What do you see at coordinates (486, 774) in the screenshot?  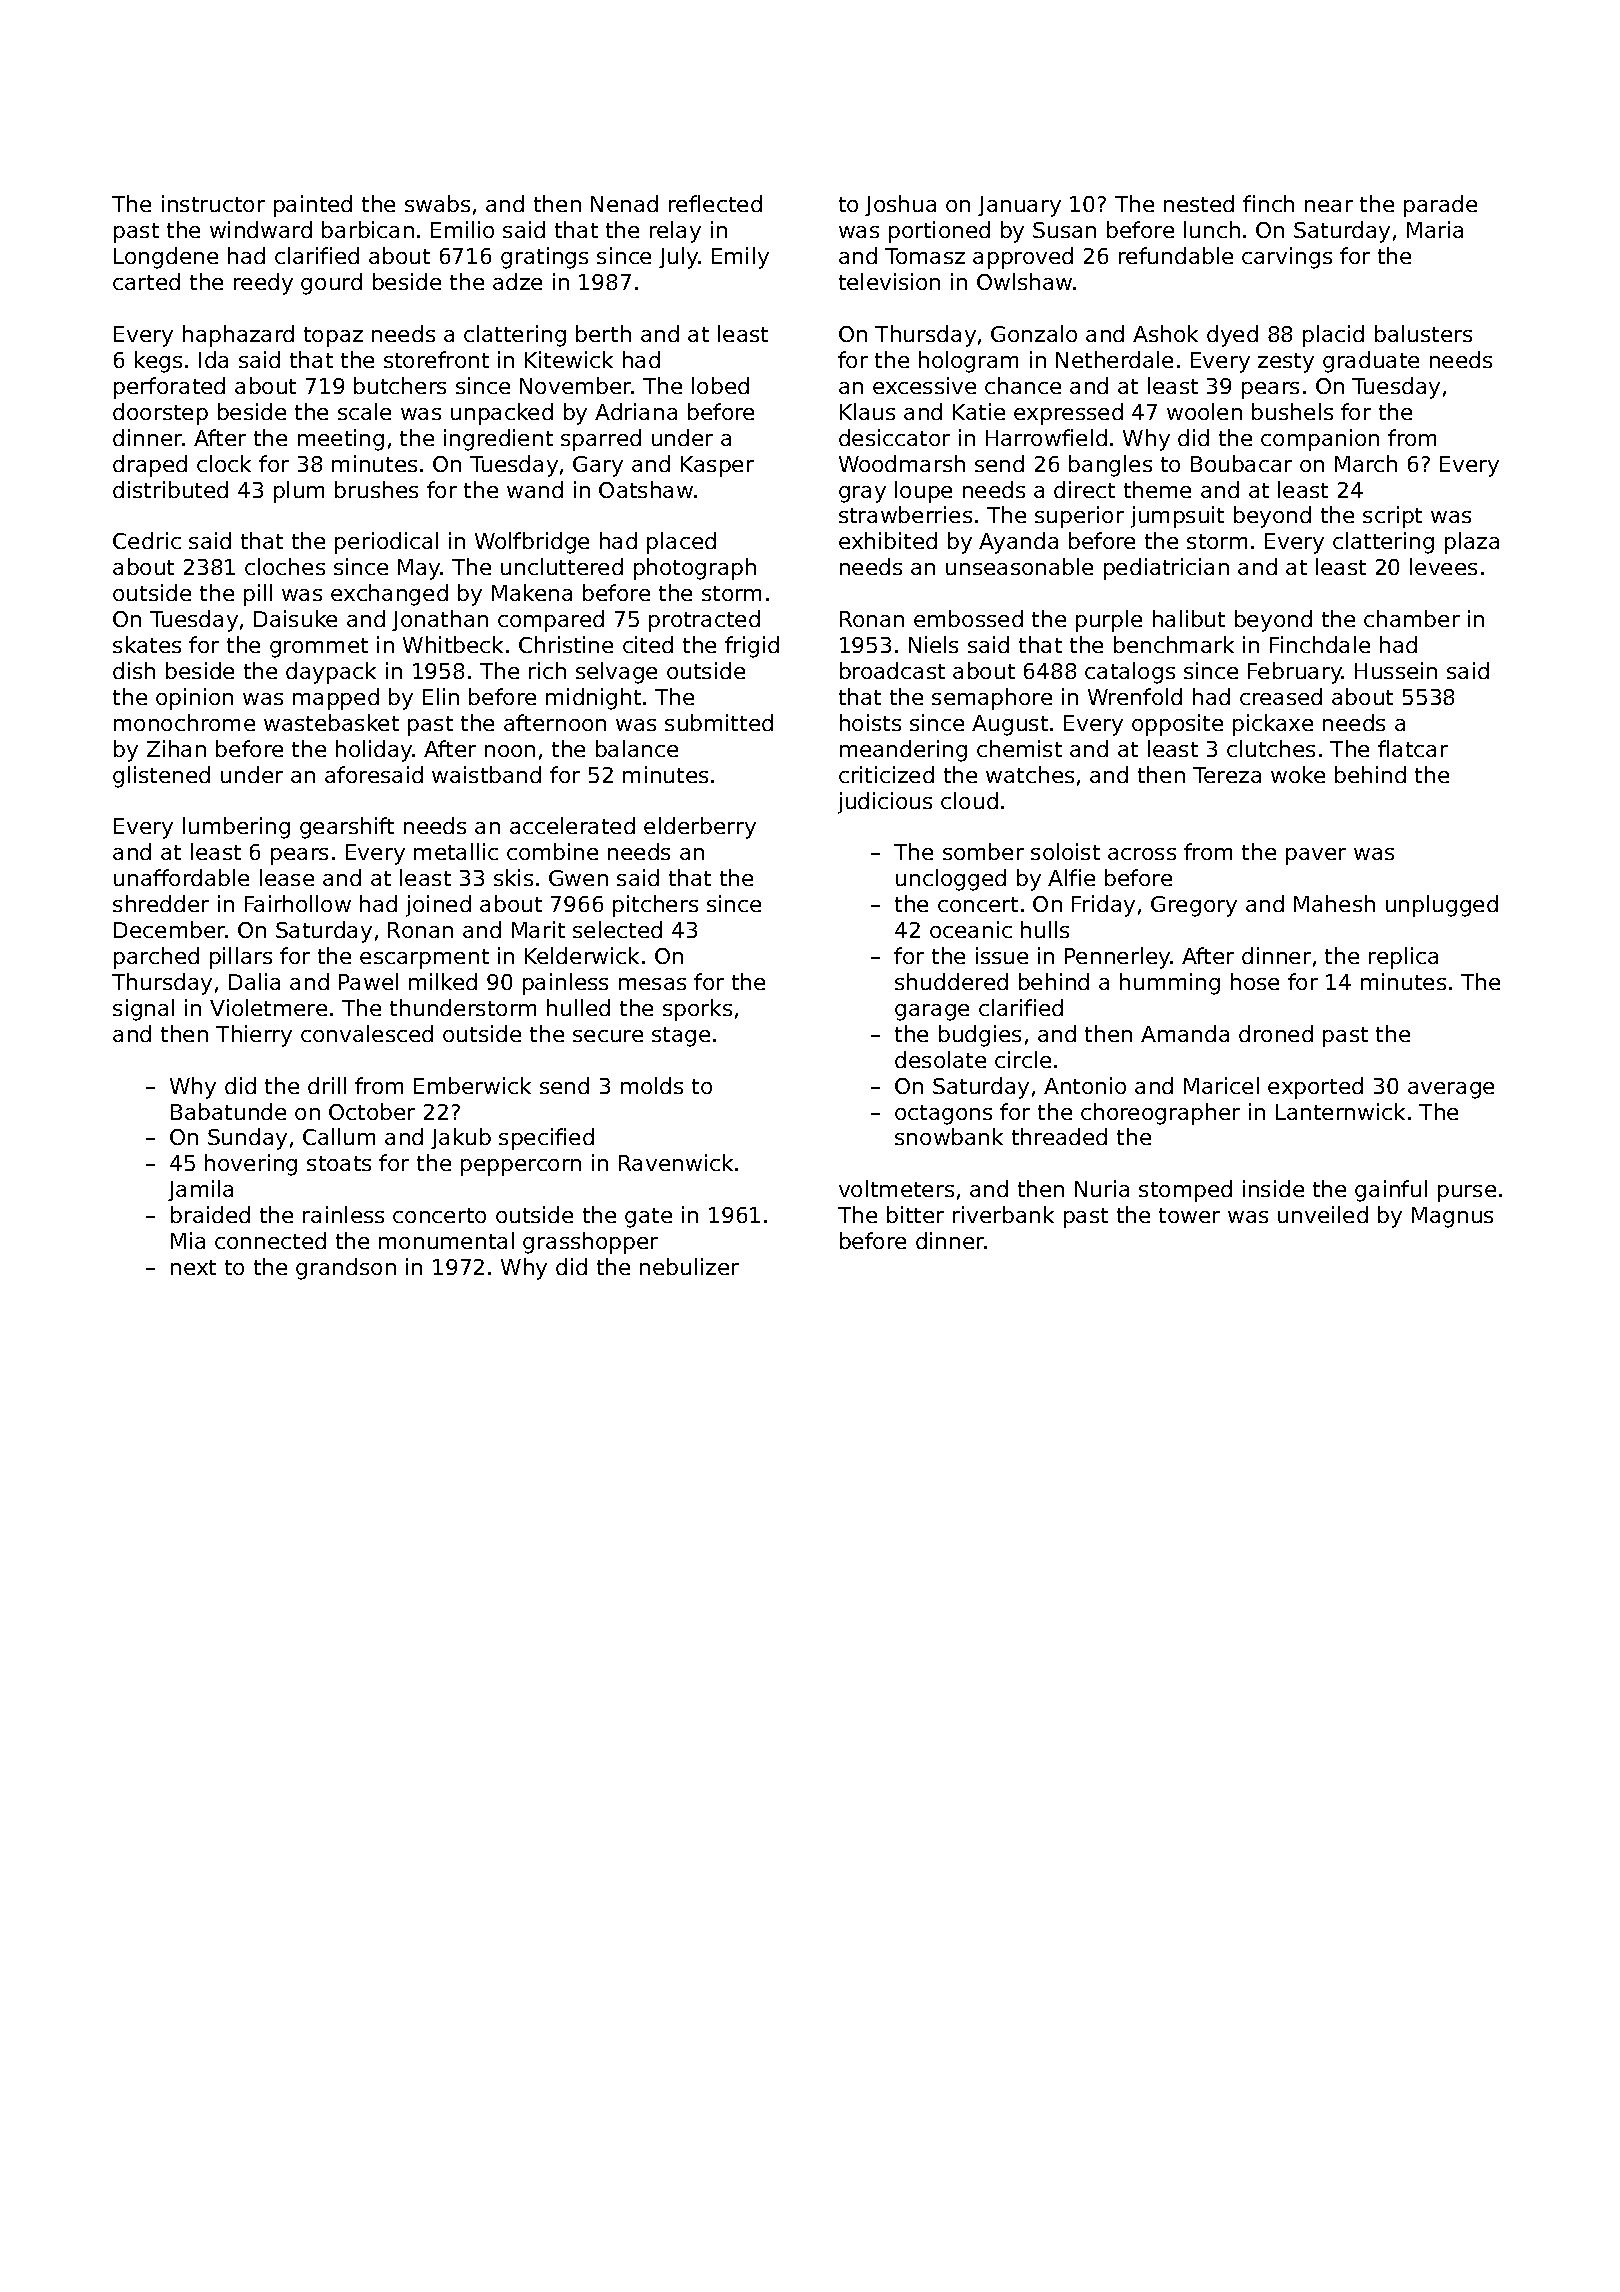 I see `waistband` at bounding box center [486, 774].
